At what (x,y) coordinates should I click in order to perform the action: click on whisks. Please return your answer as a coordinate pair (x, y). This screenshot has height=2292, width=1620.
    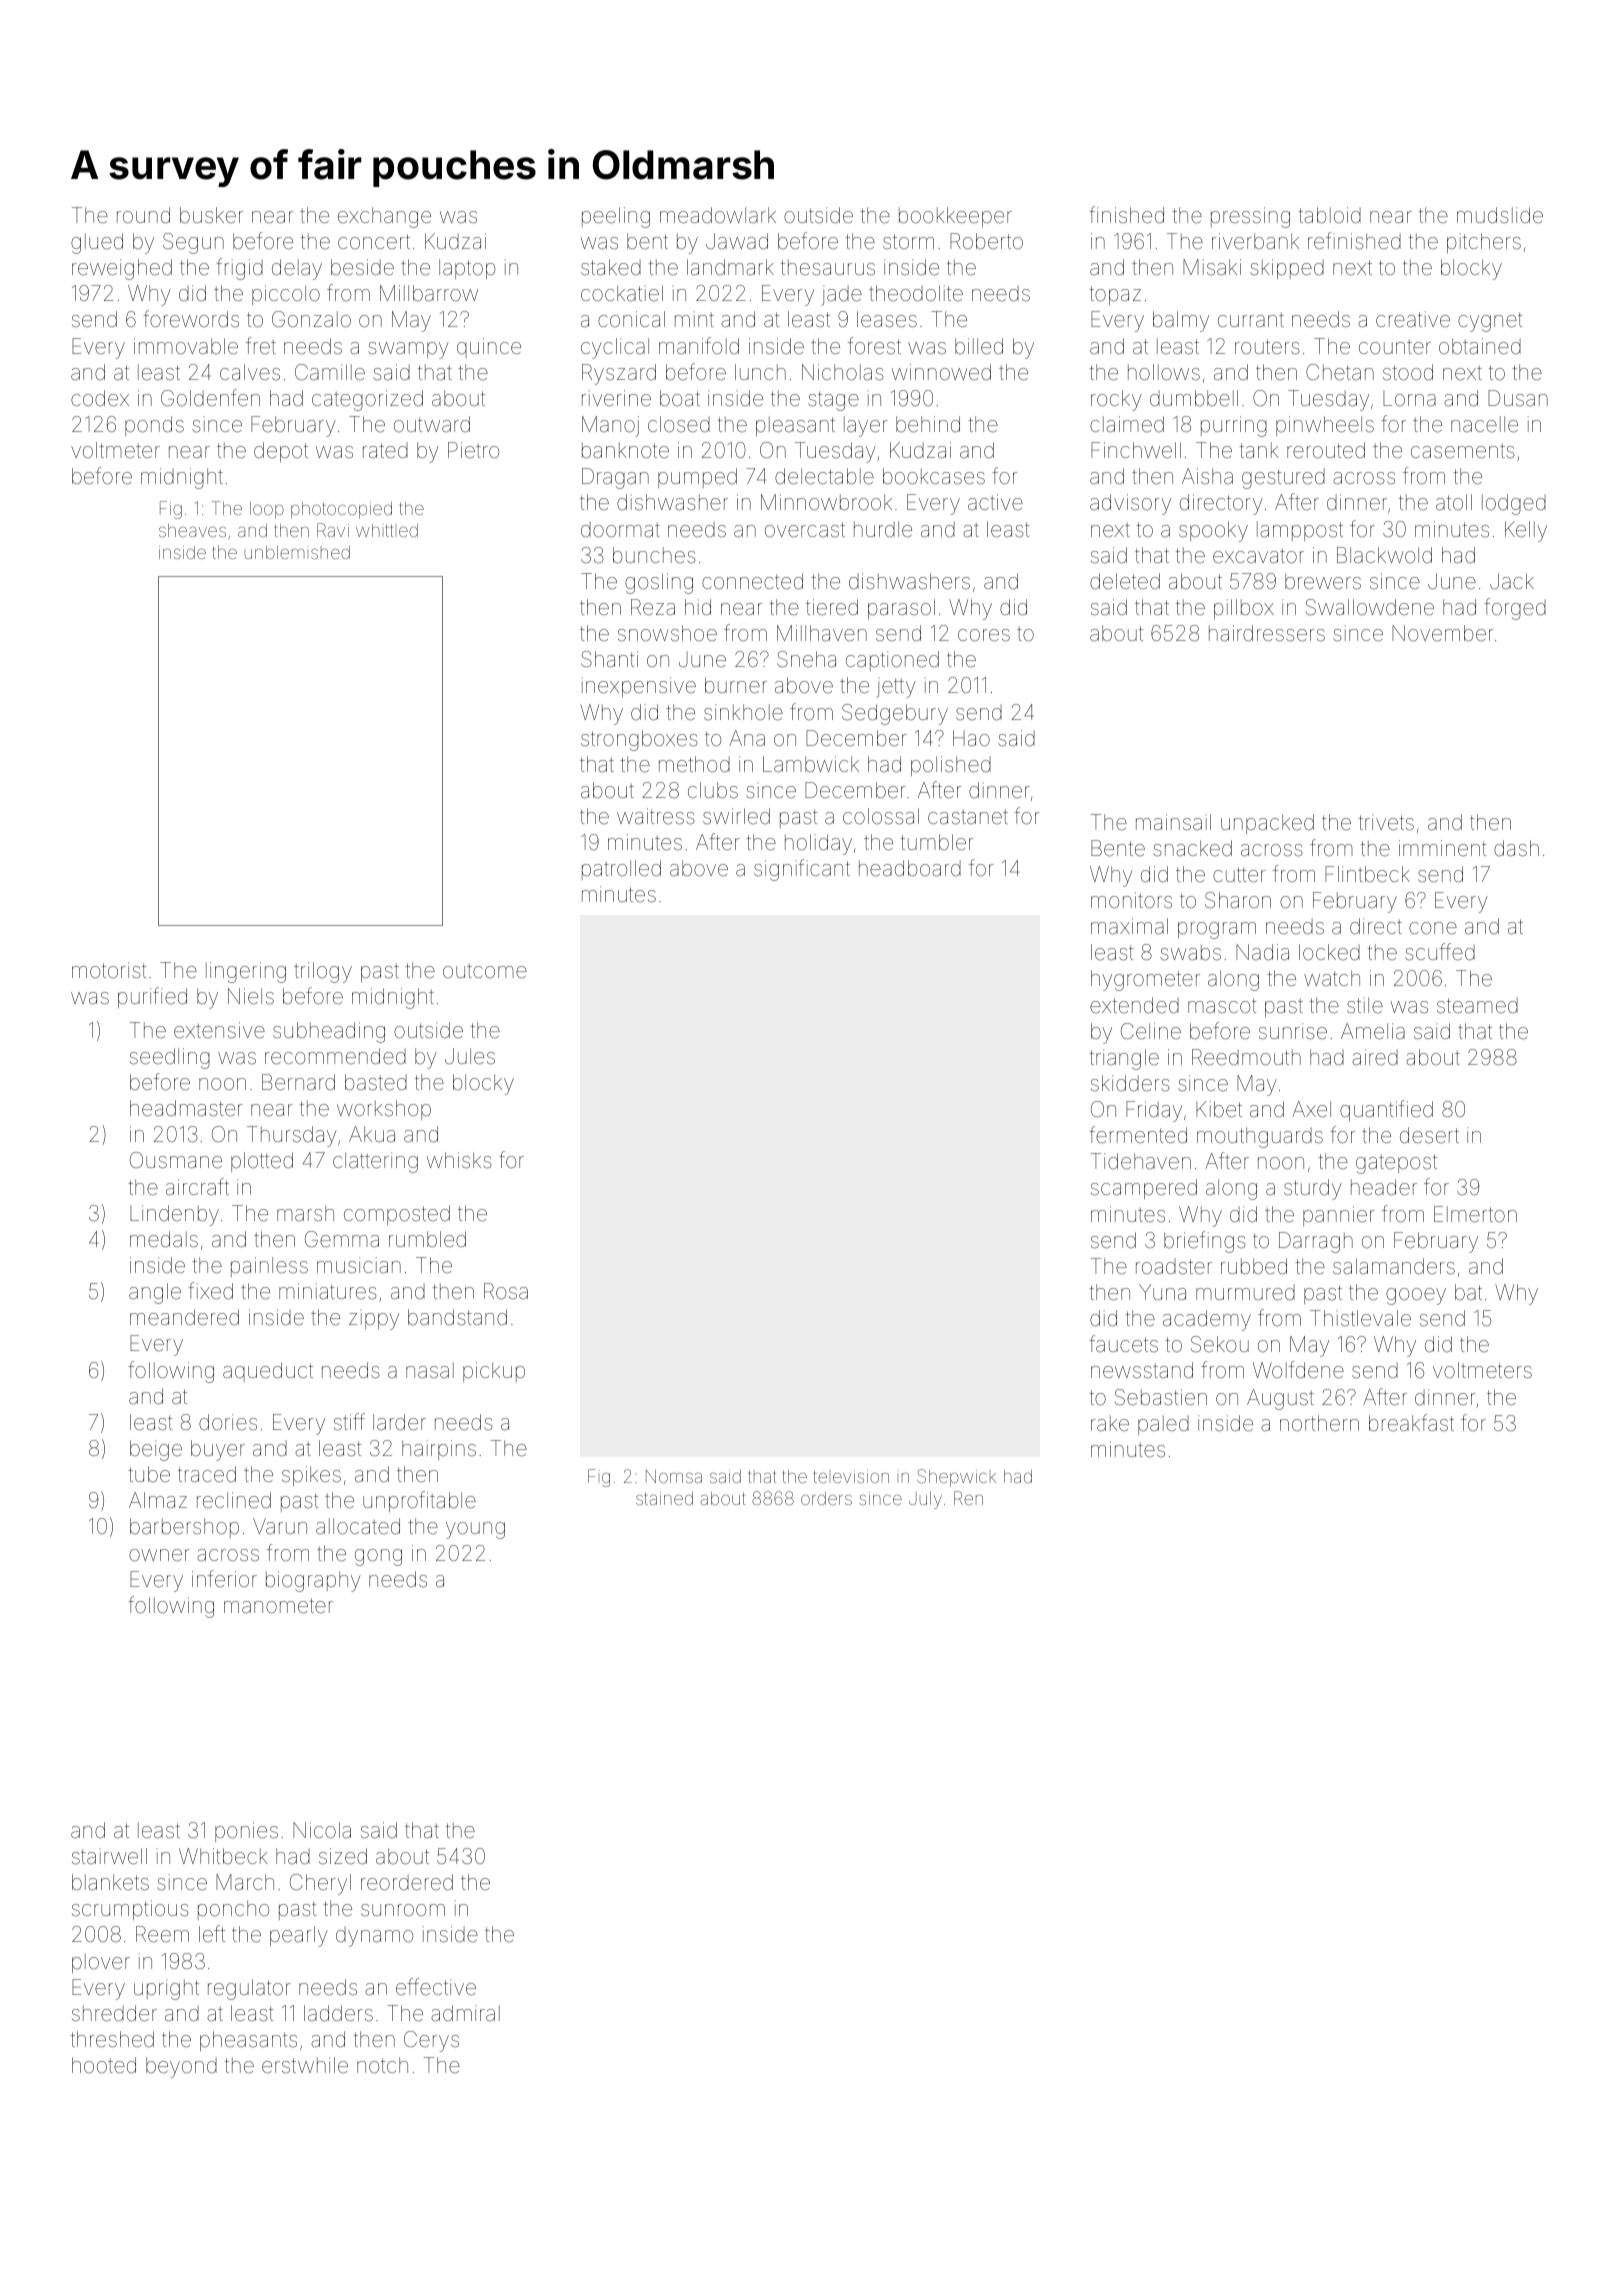
    Looking at the image, I should click on (459, 1160).
